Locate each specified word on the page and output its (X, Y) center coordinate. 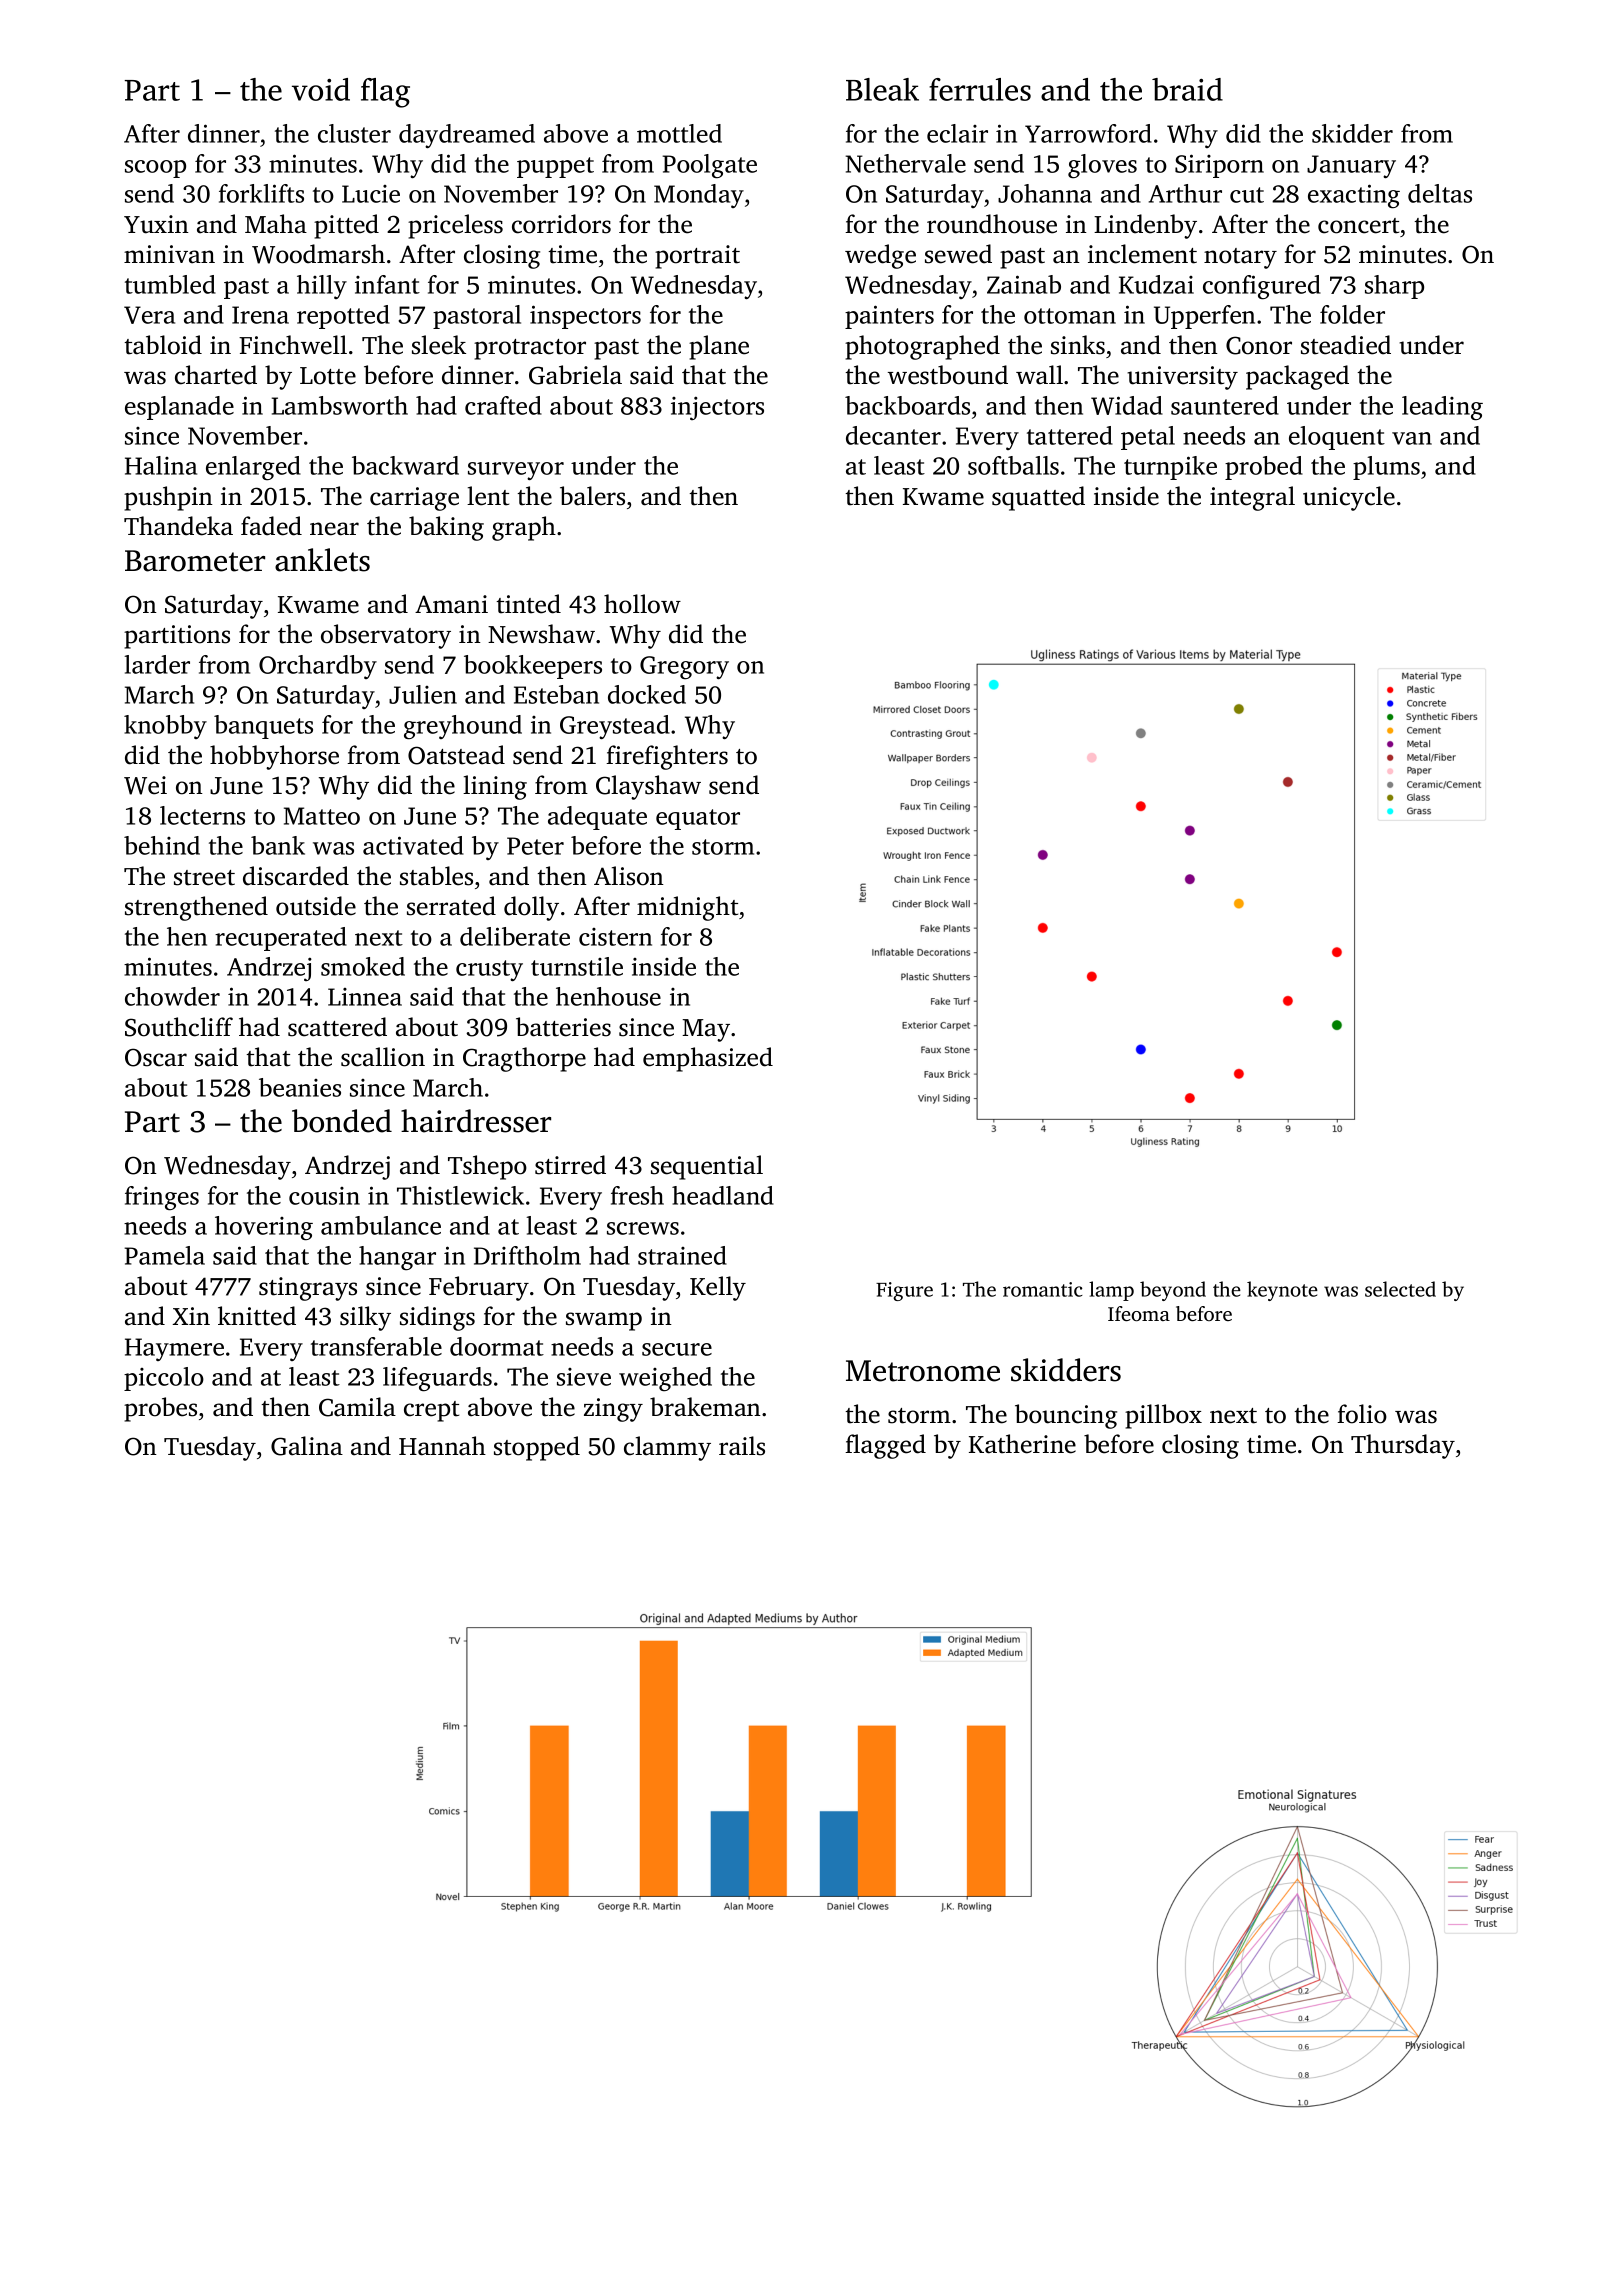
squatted (1038, 498)
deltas (1440, 193)
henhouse (608, 996)
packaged (1297, 377)
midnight (687, 908)
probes (160, 1409)
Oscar (156, 1057)
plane (719, 347)
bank (278, 845)
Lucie (371, 194)
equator (698, 819)
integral (1252, 498)
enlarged (253, 468)
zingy (613, 1410)
